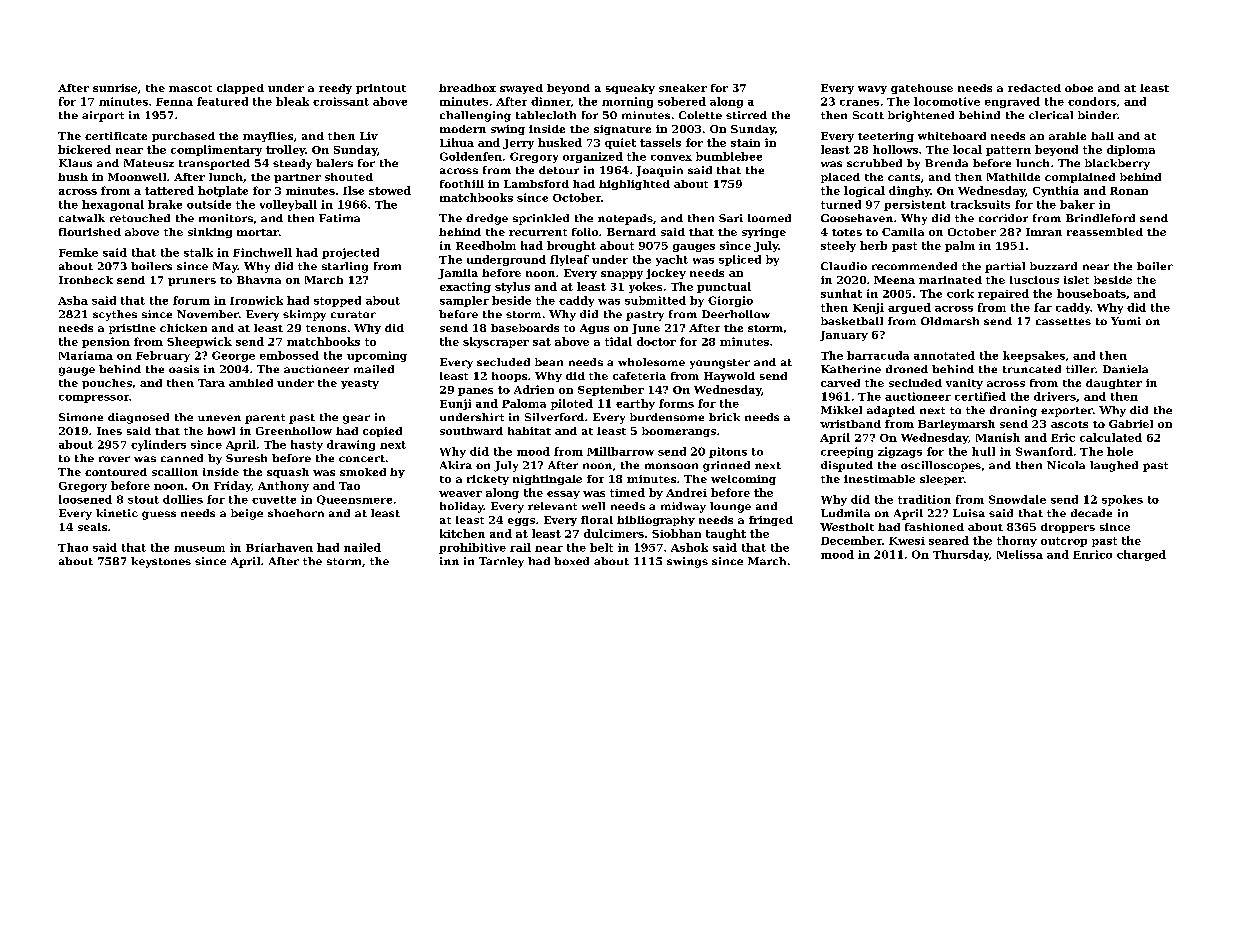 Image resolution: width=1233 pixels, height=952 pixels. Describe the element at coordinates (671, 158) in the screenshot. I see `convex` at that location.
